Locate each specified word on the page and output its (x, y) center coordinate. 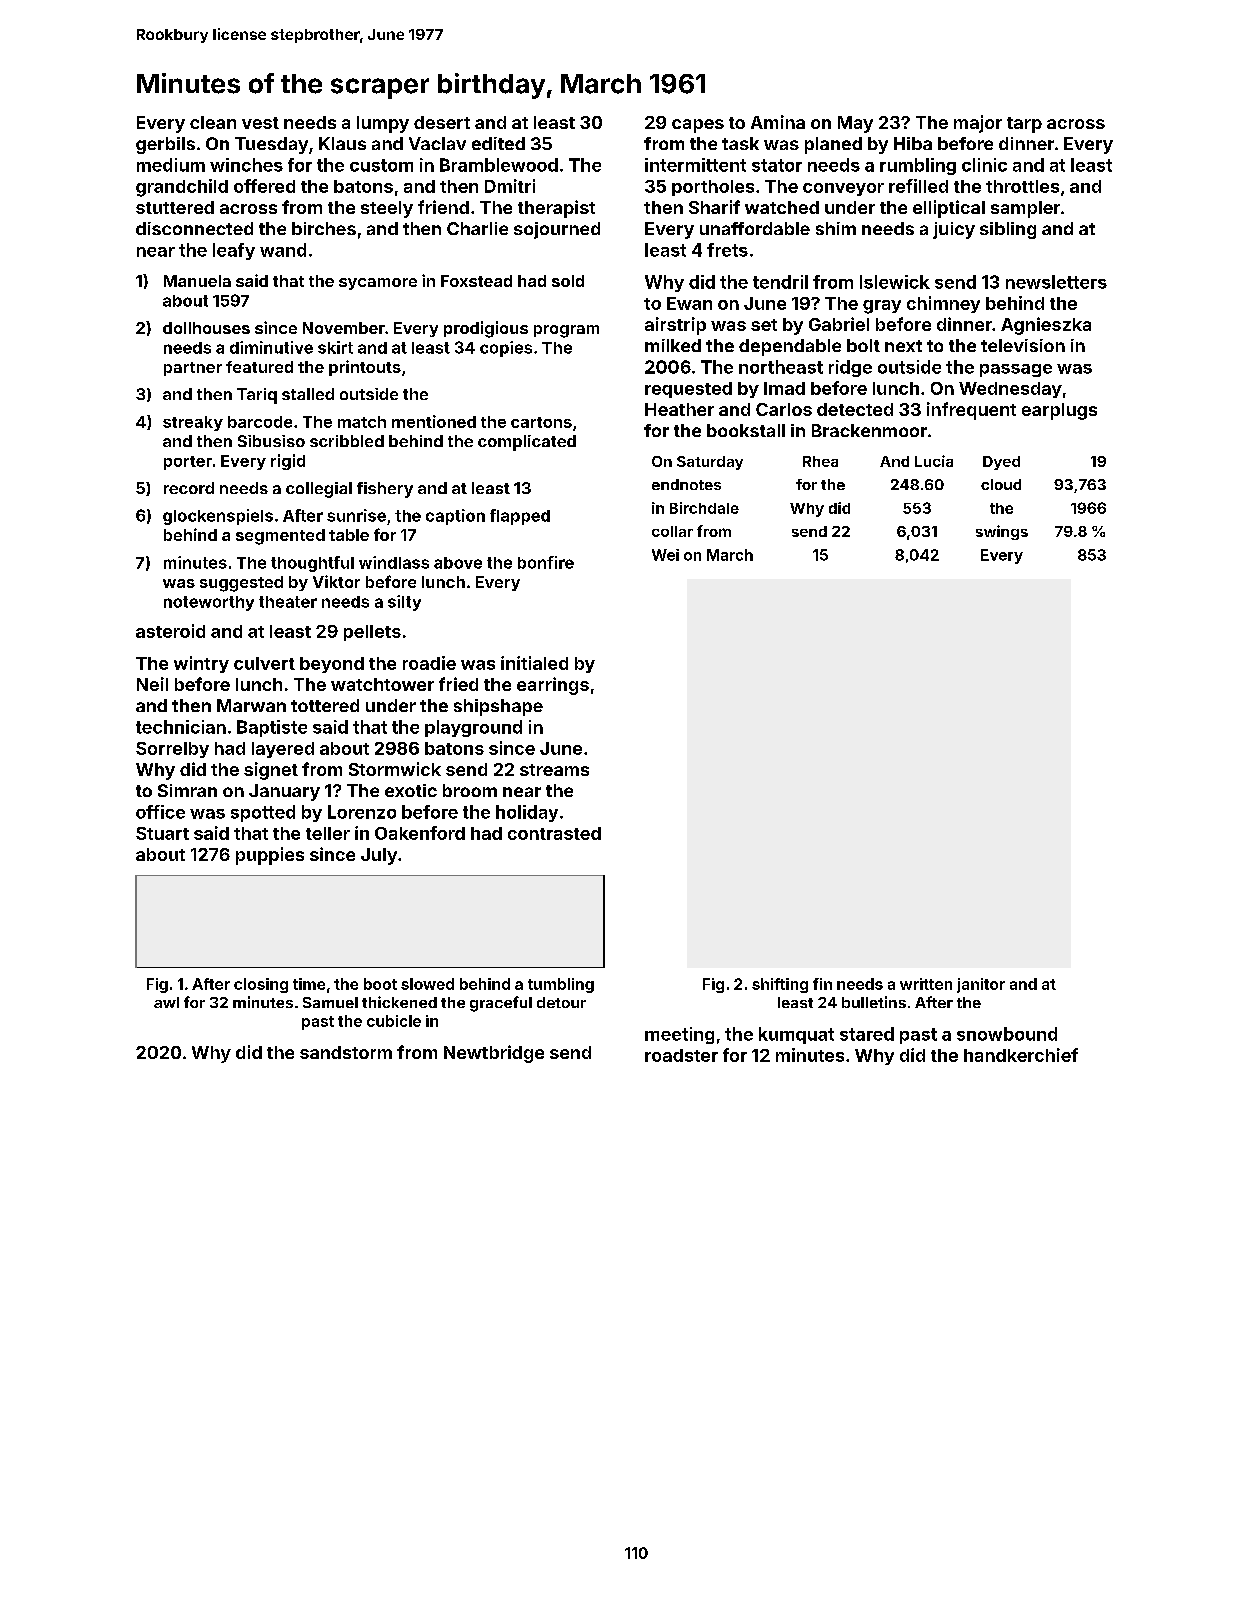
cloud (1001, 484)
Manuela (197, 281)
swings (1002, 532)
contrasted (554, 833)
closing (261, 985)
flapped (520, 517)
